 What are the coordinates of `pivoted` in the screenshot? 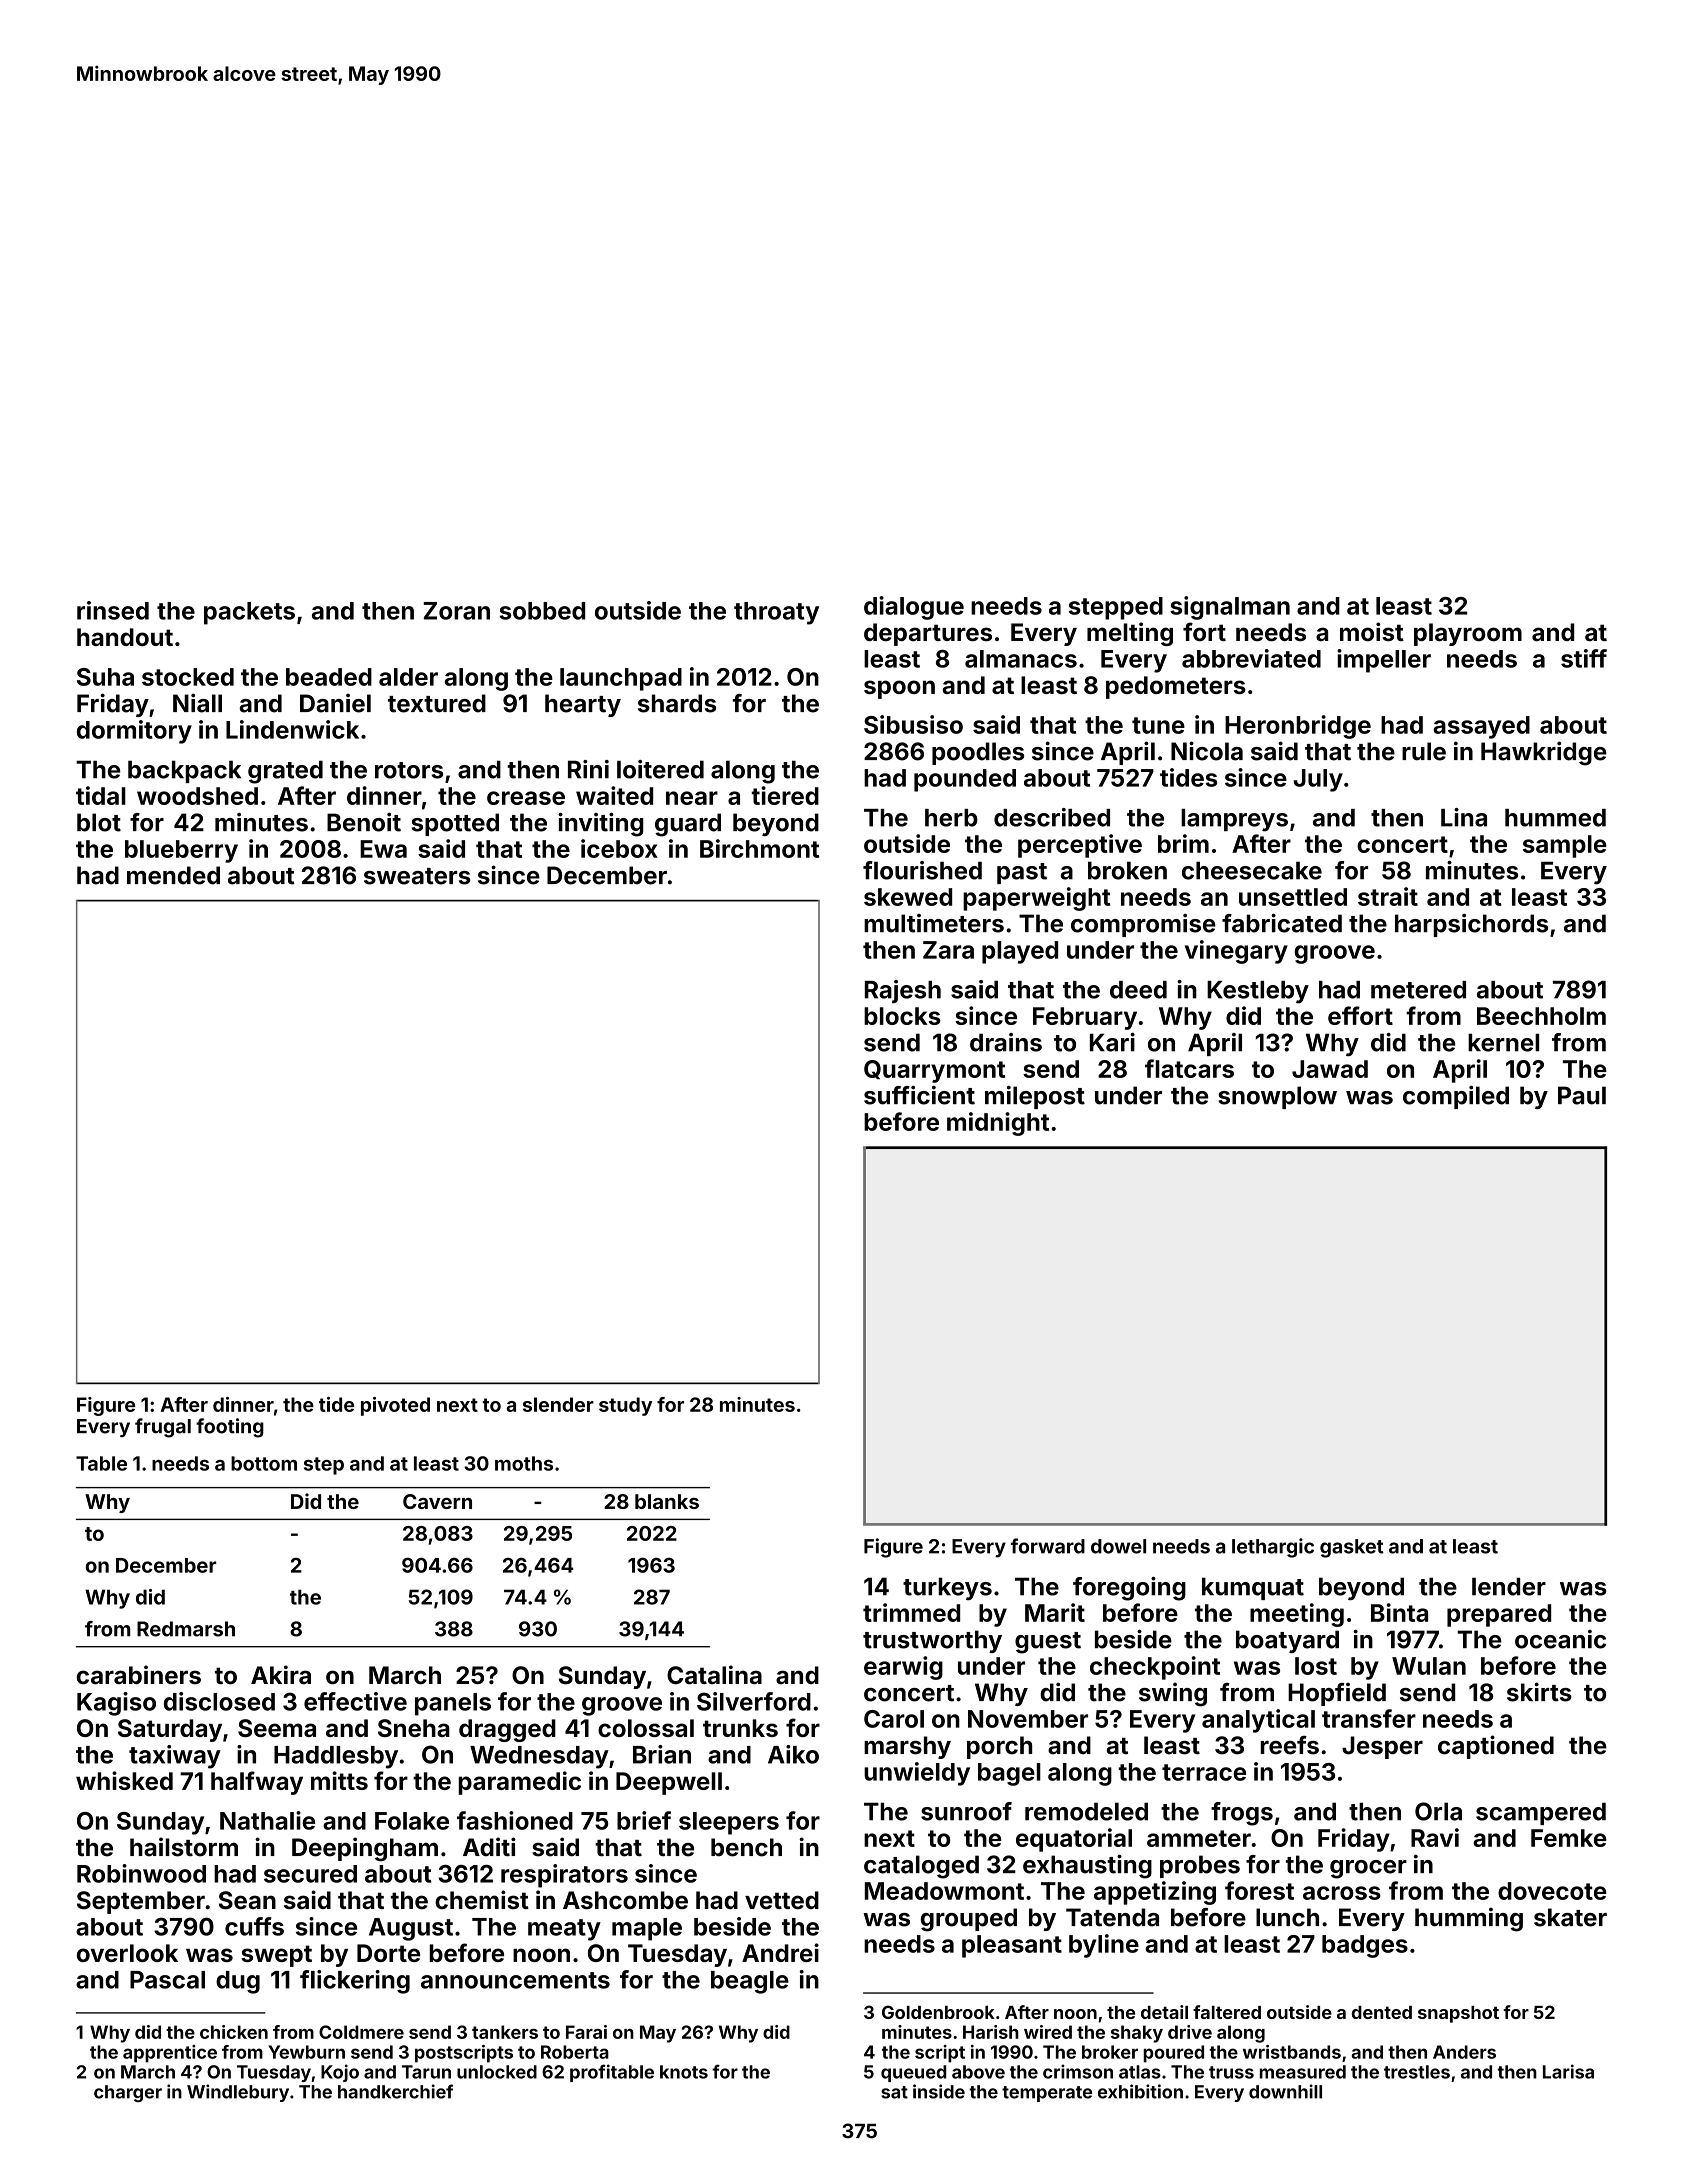 It's located at (395, 1406).
